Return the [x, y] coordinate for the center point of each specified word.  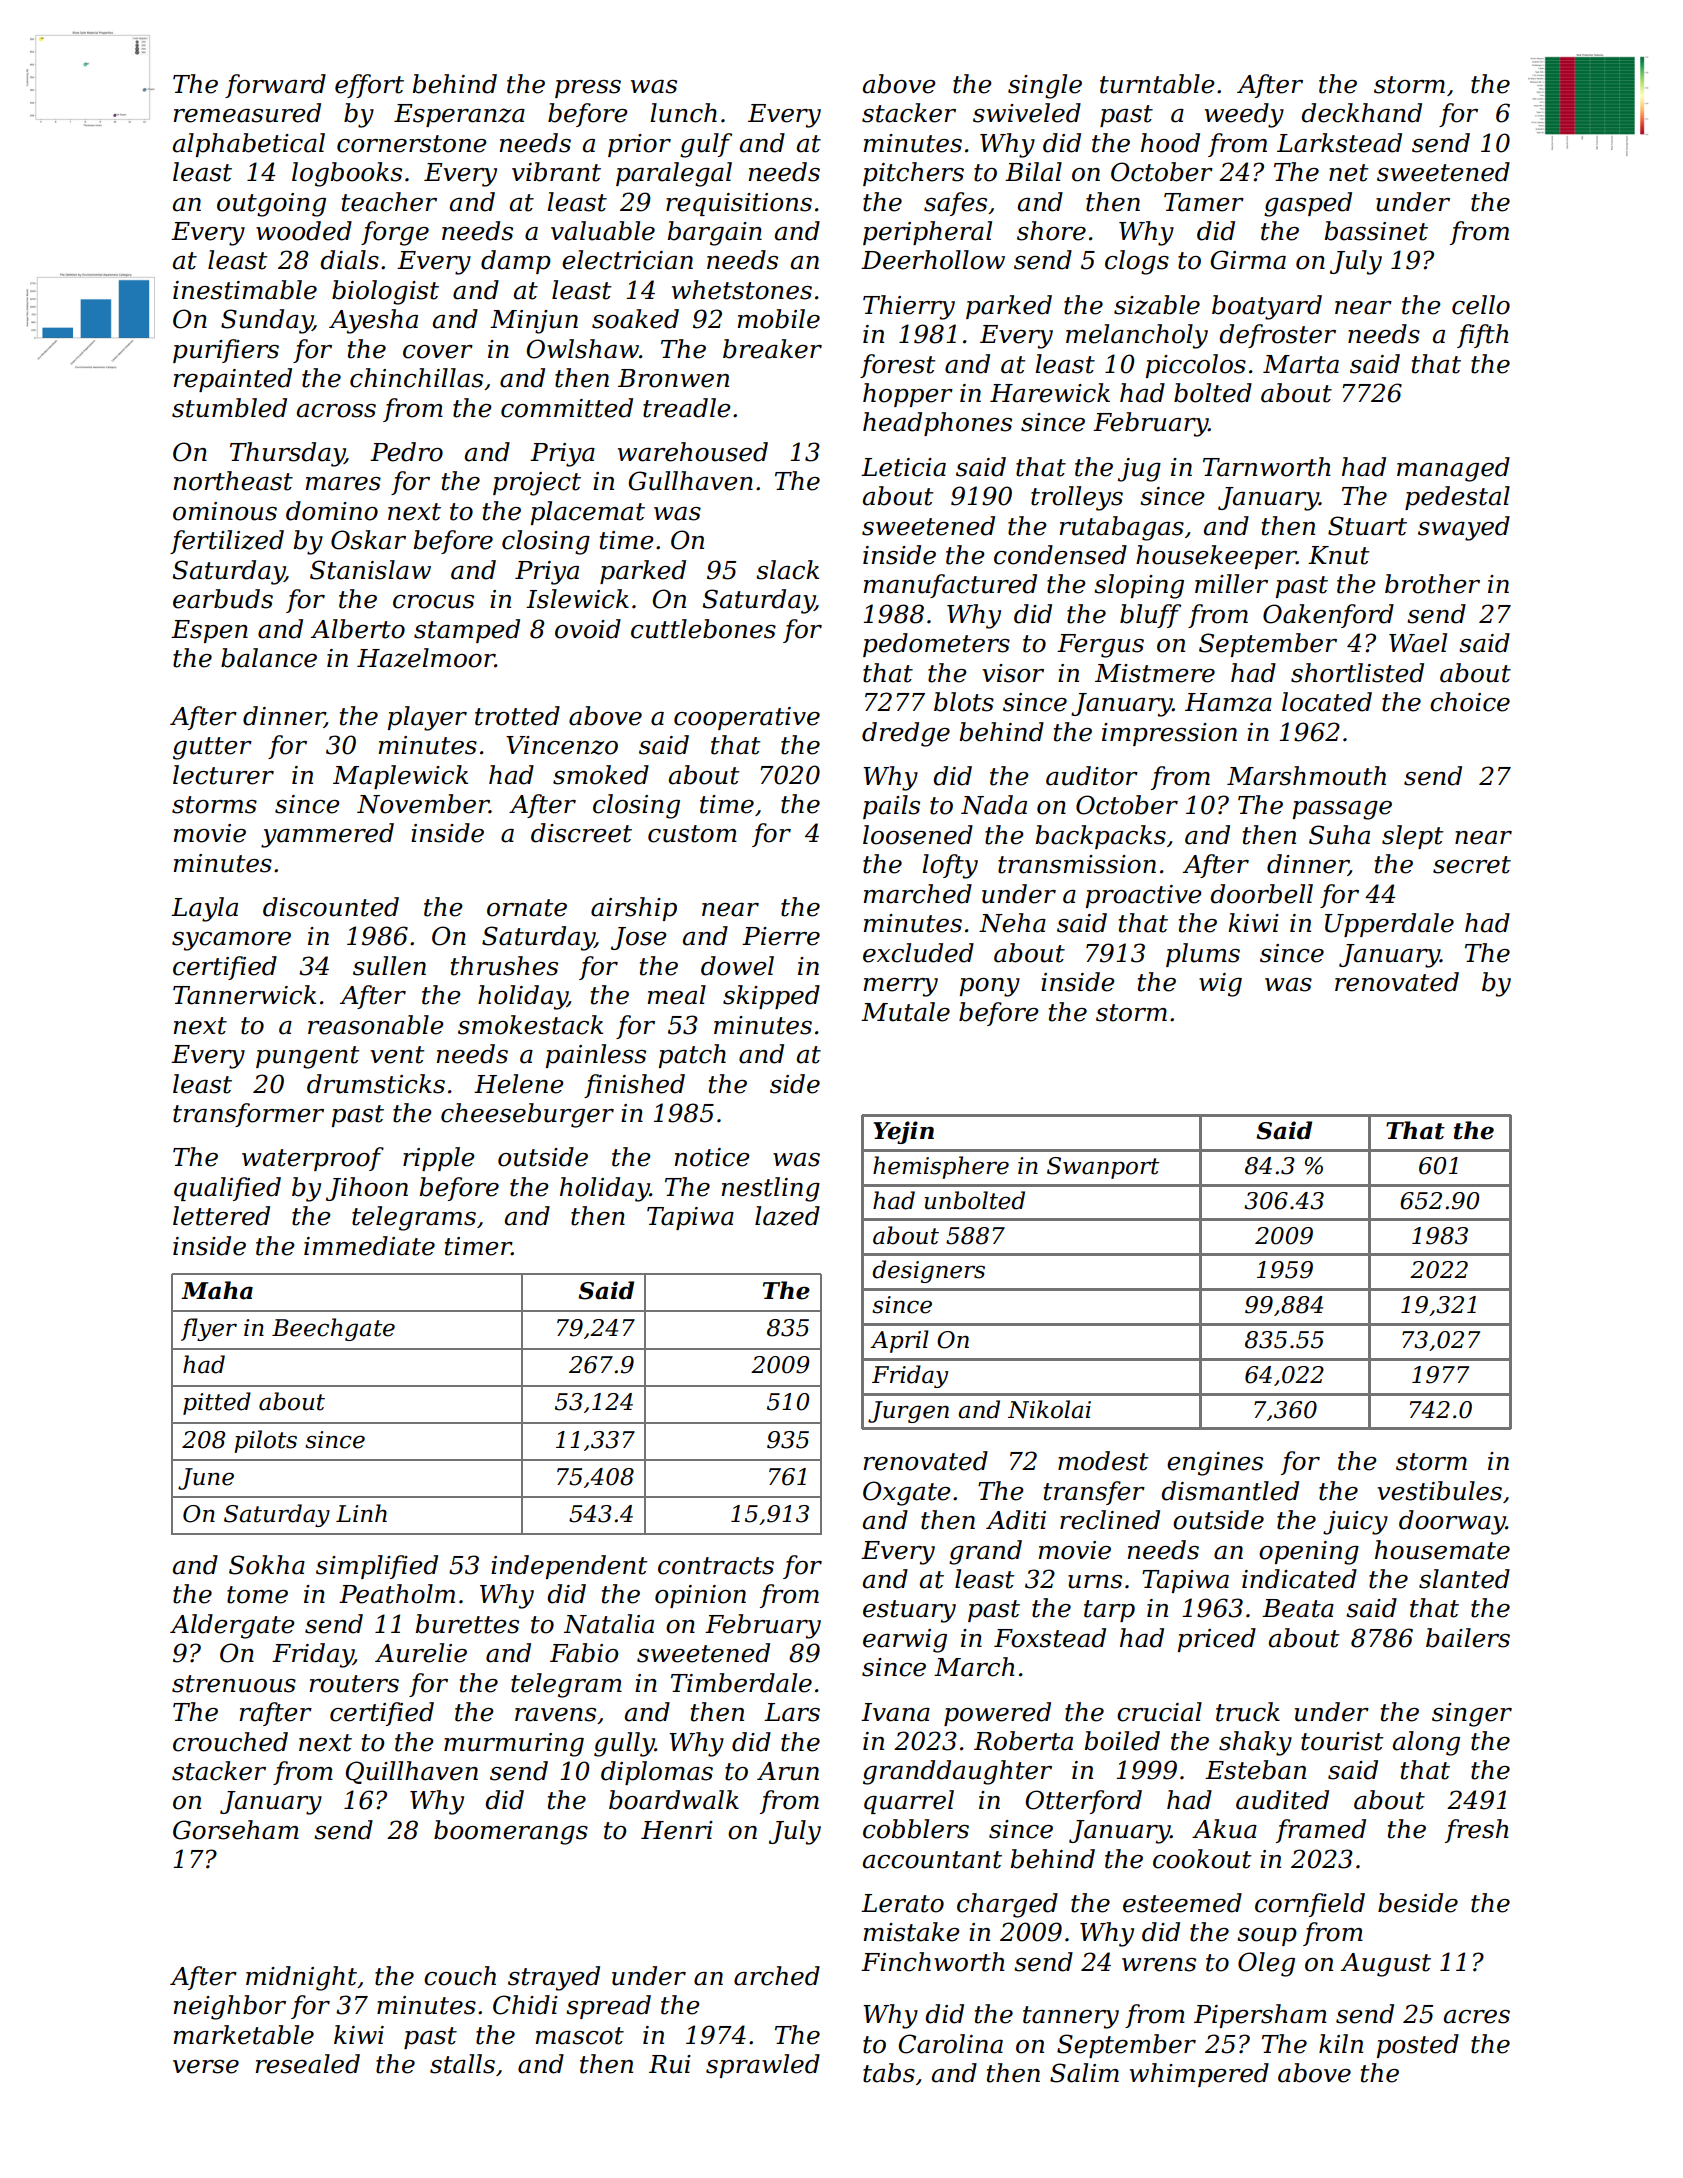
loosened [918, 835]
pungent [308, 1057]
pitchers [913, 174]
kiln [1341, 2043]
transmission [1077, 864]
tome [257, 1595]
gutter [212, 748]
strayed [554, 1978]
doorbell [1261, 894]
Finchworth [933, 1962]
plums [1203, 955]
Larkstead [1339, 143]
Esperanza [459, 115]
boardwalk [674, 1800]
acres [1477, 2017]
